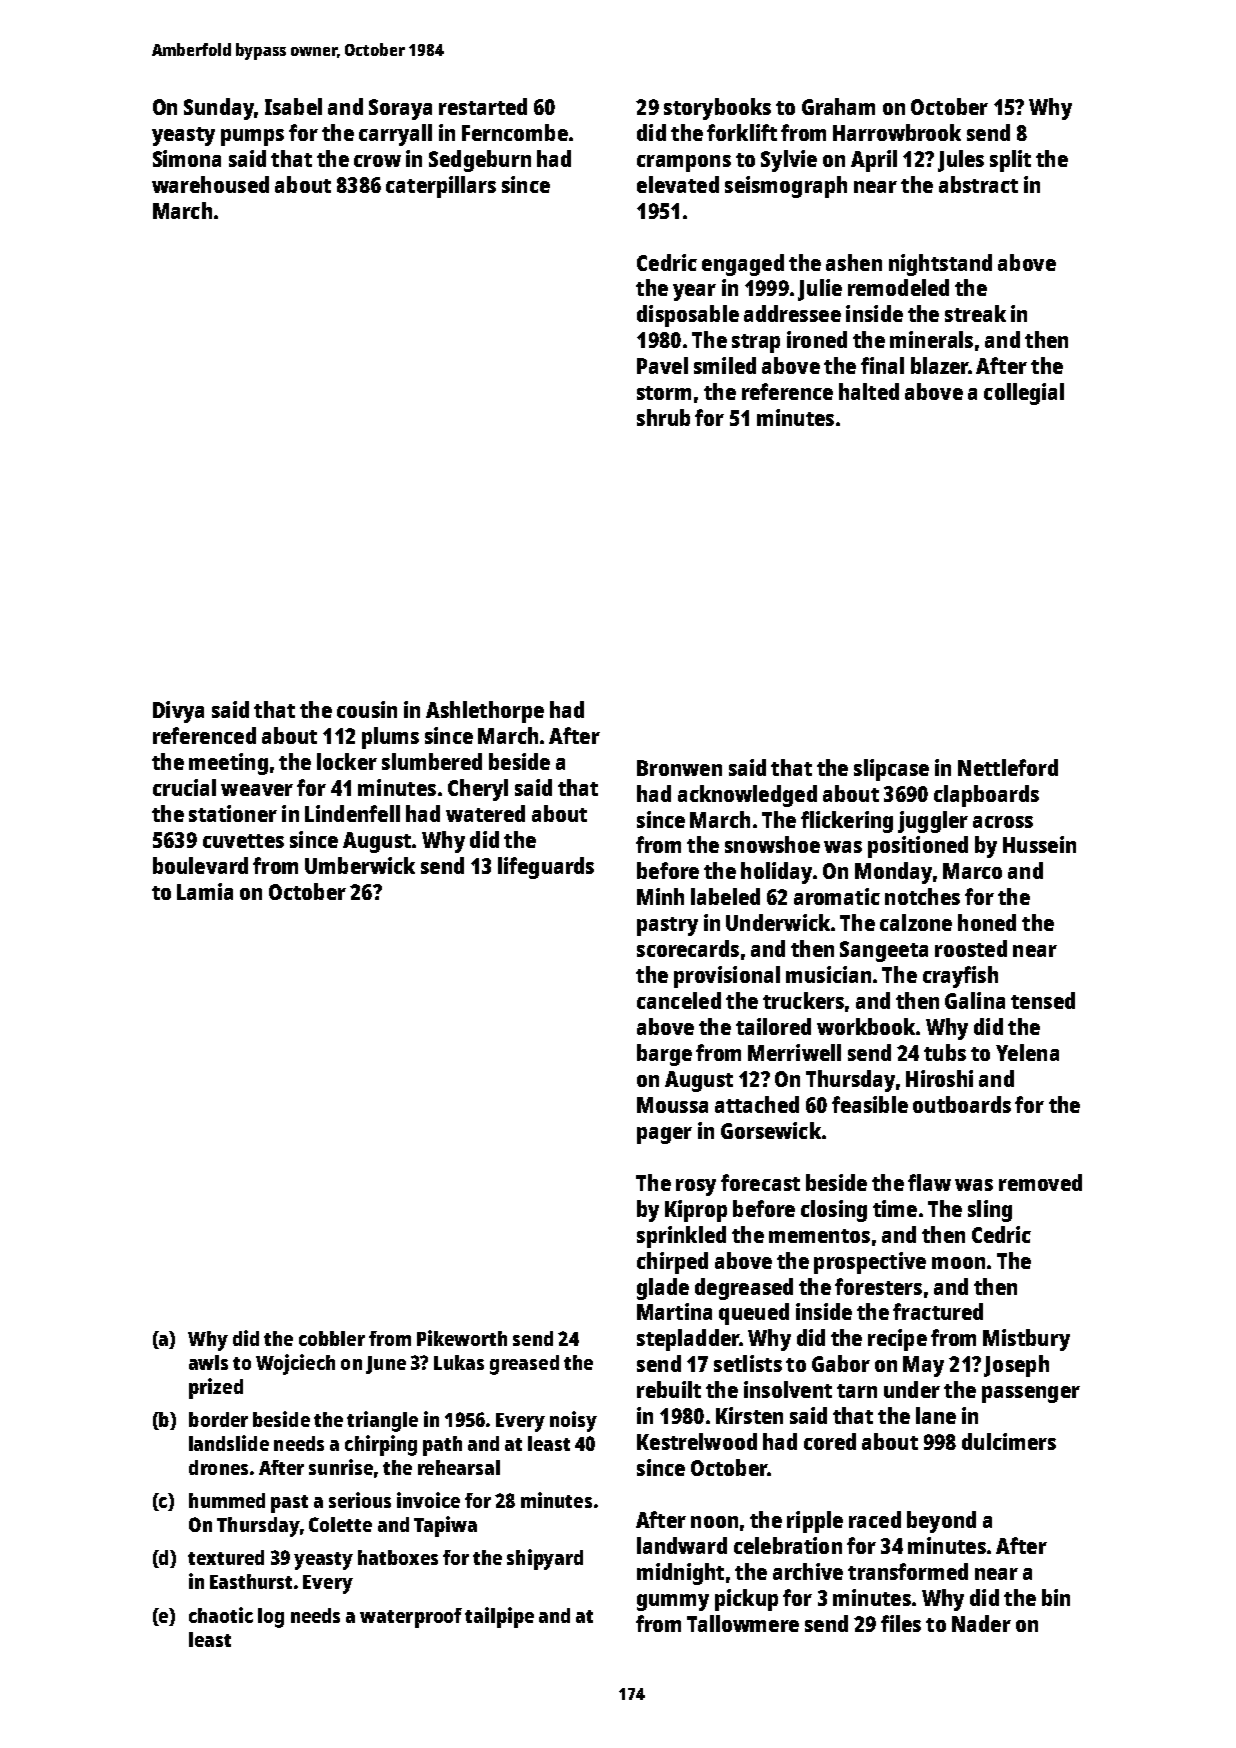 This screenshot has width=1236, height=1748. I want to click on shipyard, so click(545, 1559).
